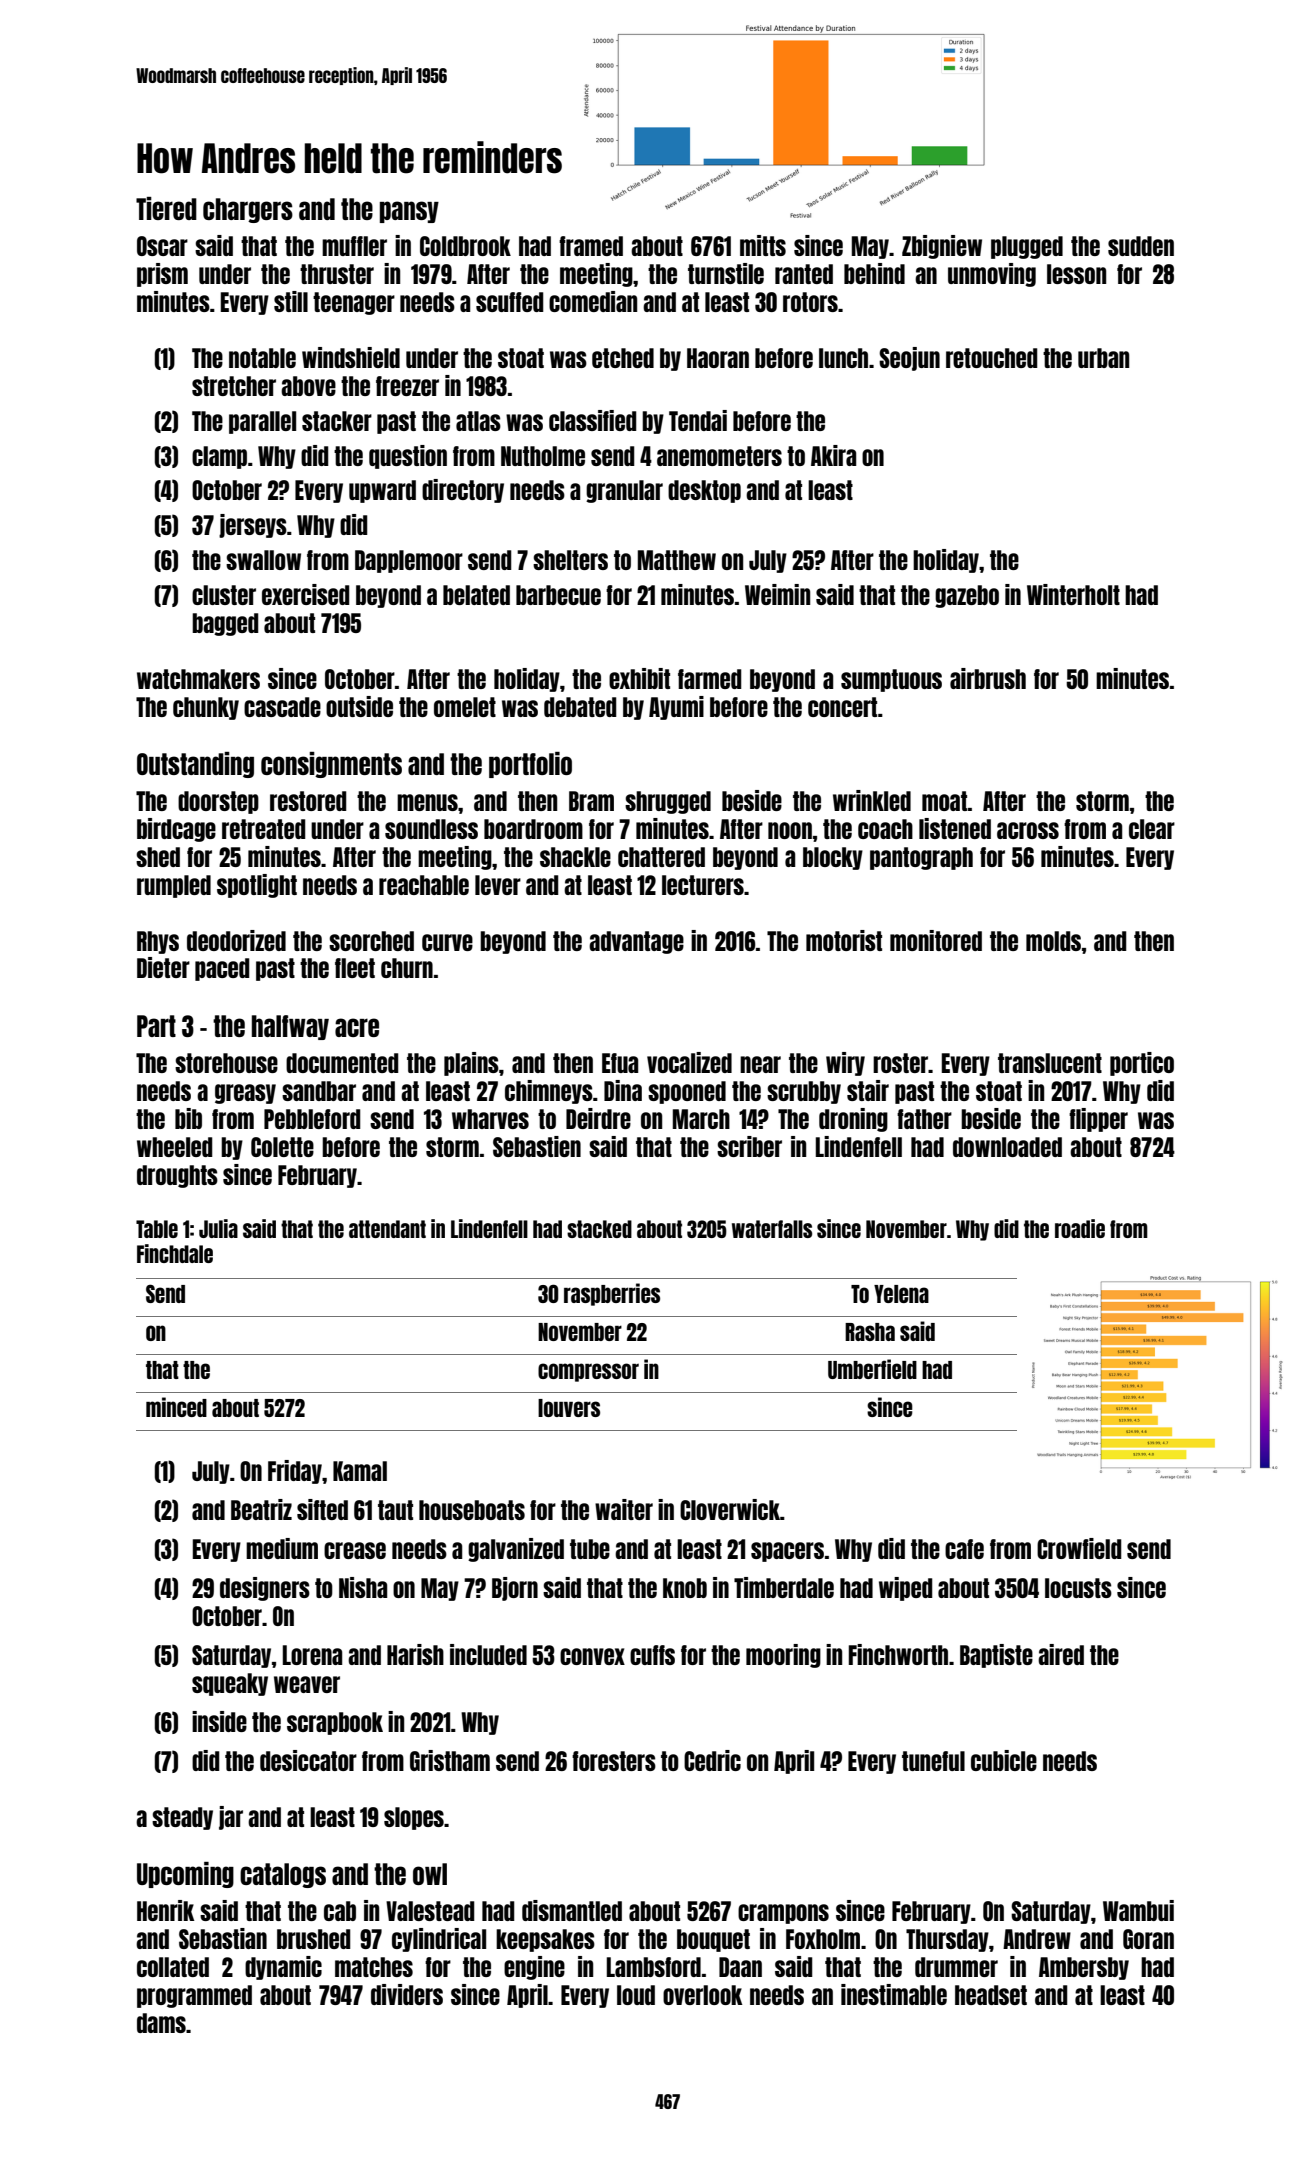  I want to click on omelet, so click(465, 707).
